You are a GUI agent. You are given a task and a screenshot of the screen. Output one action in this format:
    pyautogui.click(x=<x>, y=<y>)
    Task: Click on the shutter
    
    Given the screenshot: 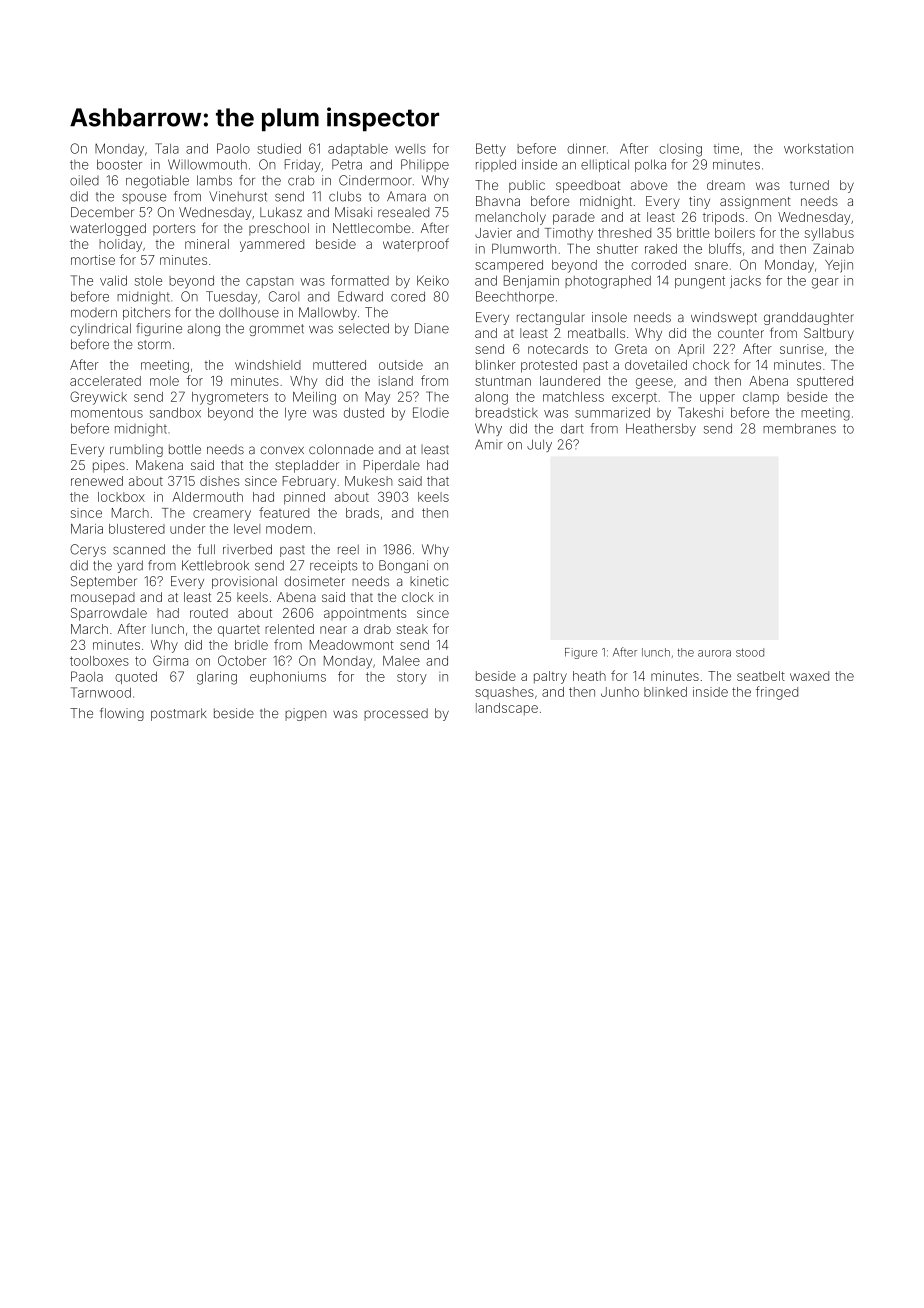 What is the action you would take?
    pyautogui.click(x=617, y=249)
